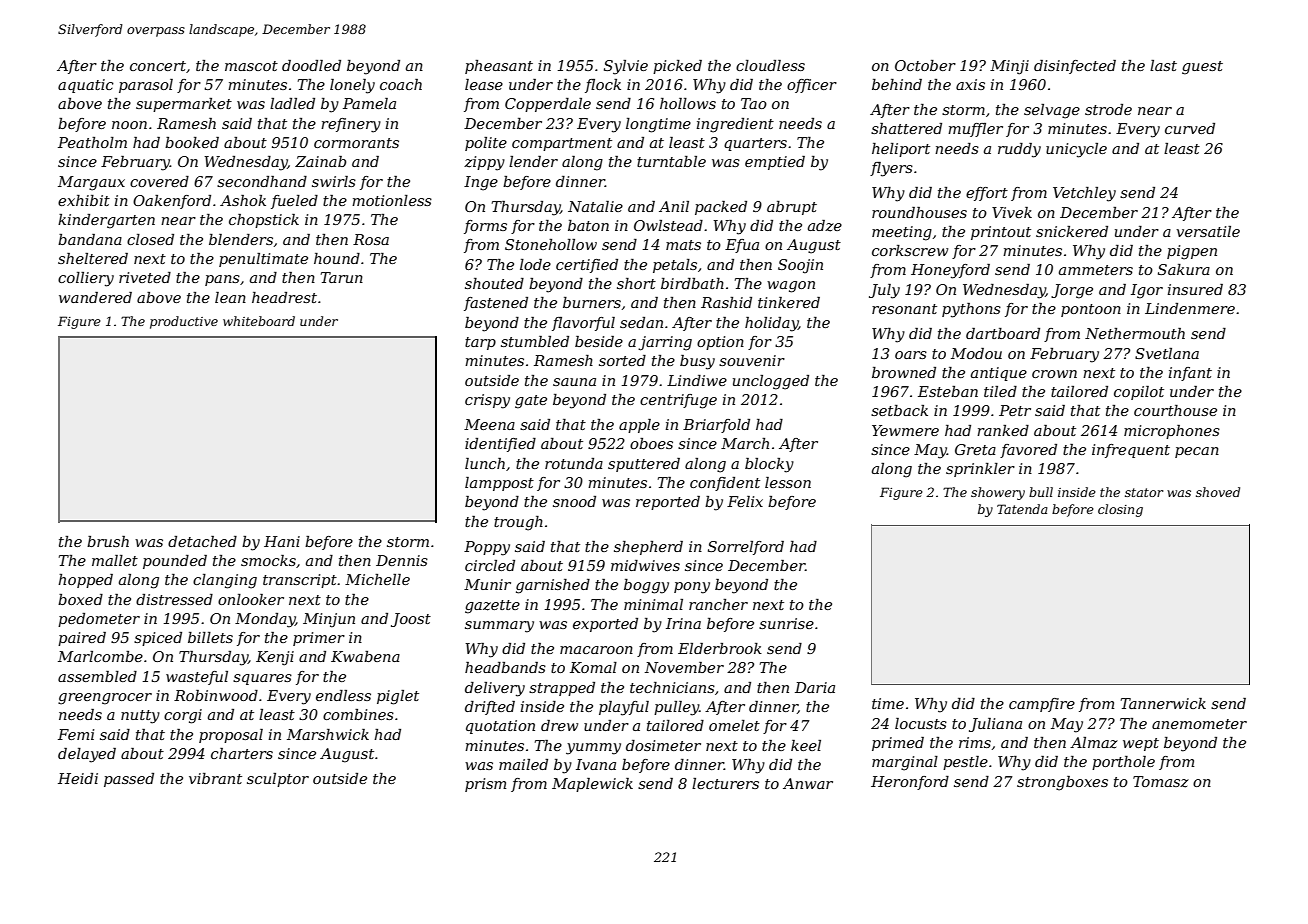 The height and width of the screenshot is (924, 1308). Describe the element at coordinates (786, 623) in the screenshot. I see `sunrise` at that location.
